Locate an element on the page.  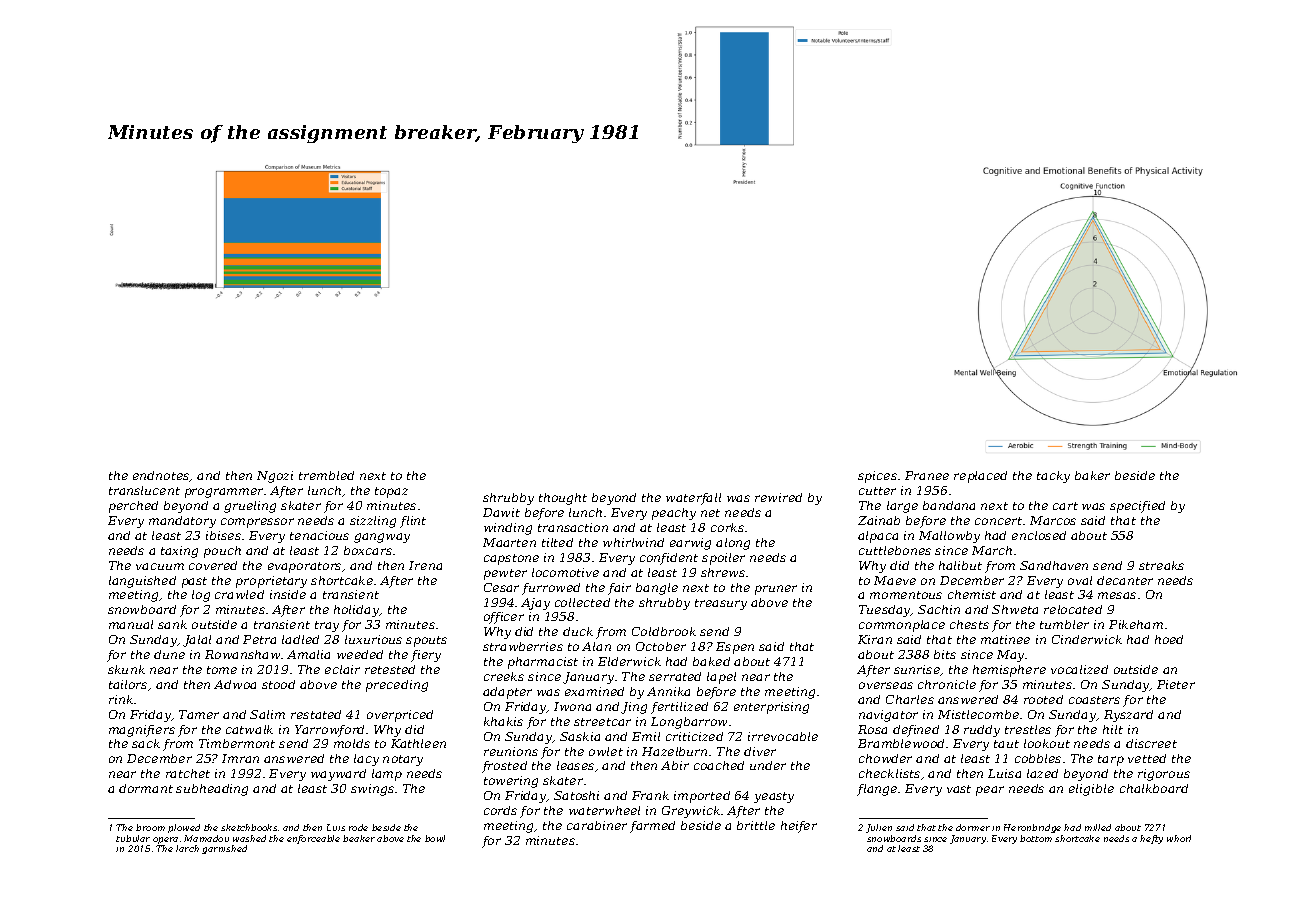
Hazelburn is located at coordinates (674, 751).
